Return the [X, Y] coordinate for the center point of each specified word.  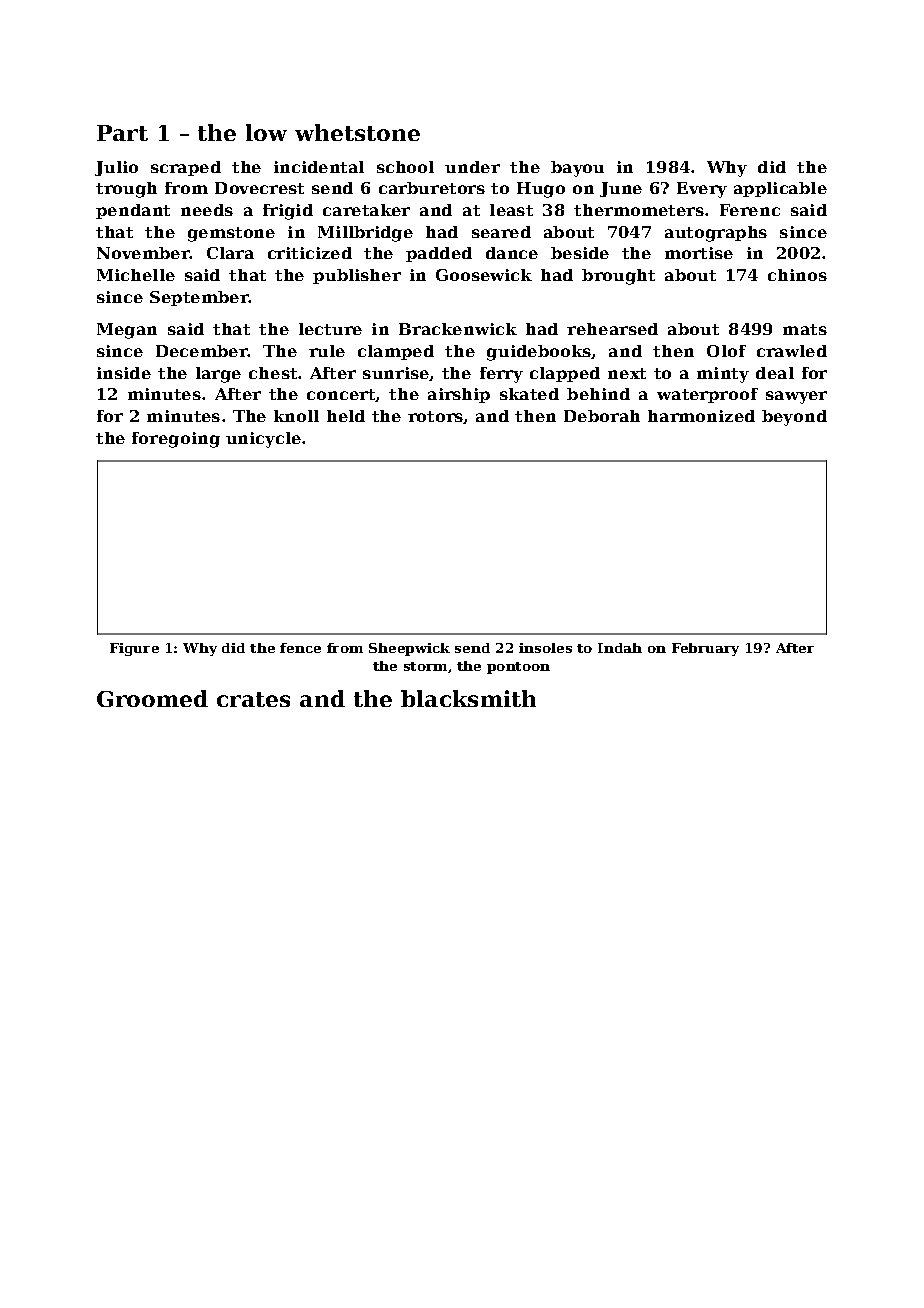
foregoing [176, 440]
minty [723, 375]
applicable [780, 189]
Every [702, 190]
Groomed [152, 698]
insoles [545, 648]
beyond [794, 418]
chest [273, 373]
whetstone [357, 132]
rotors [436, 417]
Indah [620, 648]
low [266, 132]
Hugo [541, 190]
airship [459, 395]
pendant [133, 211]
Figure [134, 649]
